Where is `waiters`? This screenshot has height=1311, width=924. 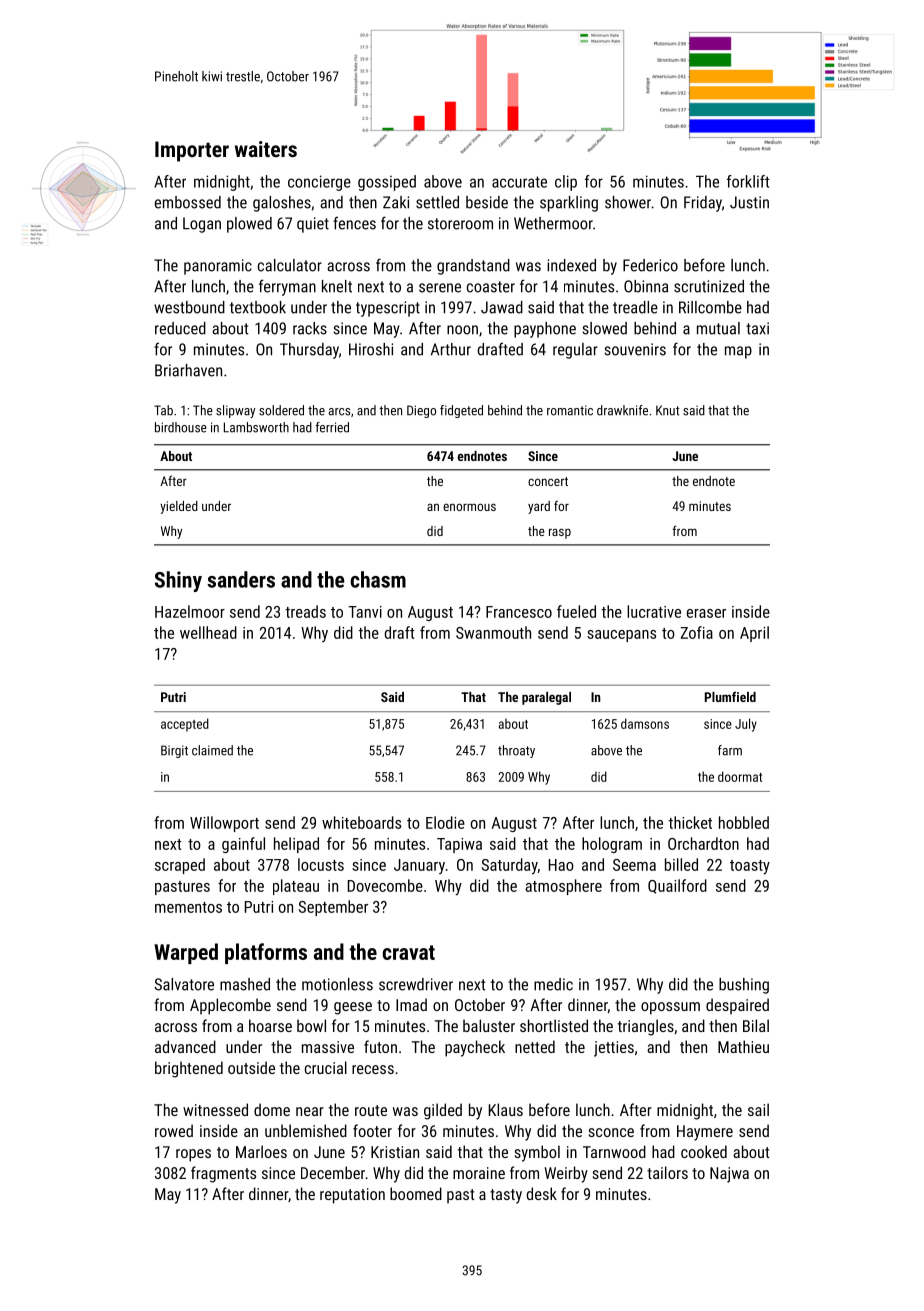 waiters is located at coordinates (266, 149).
